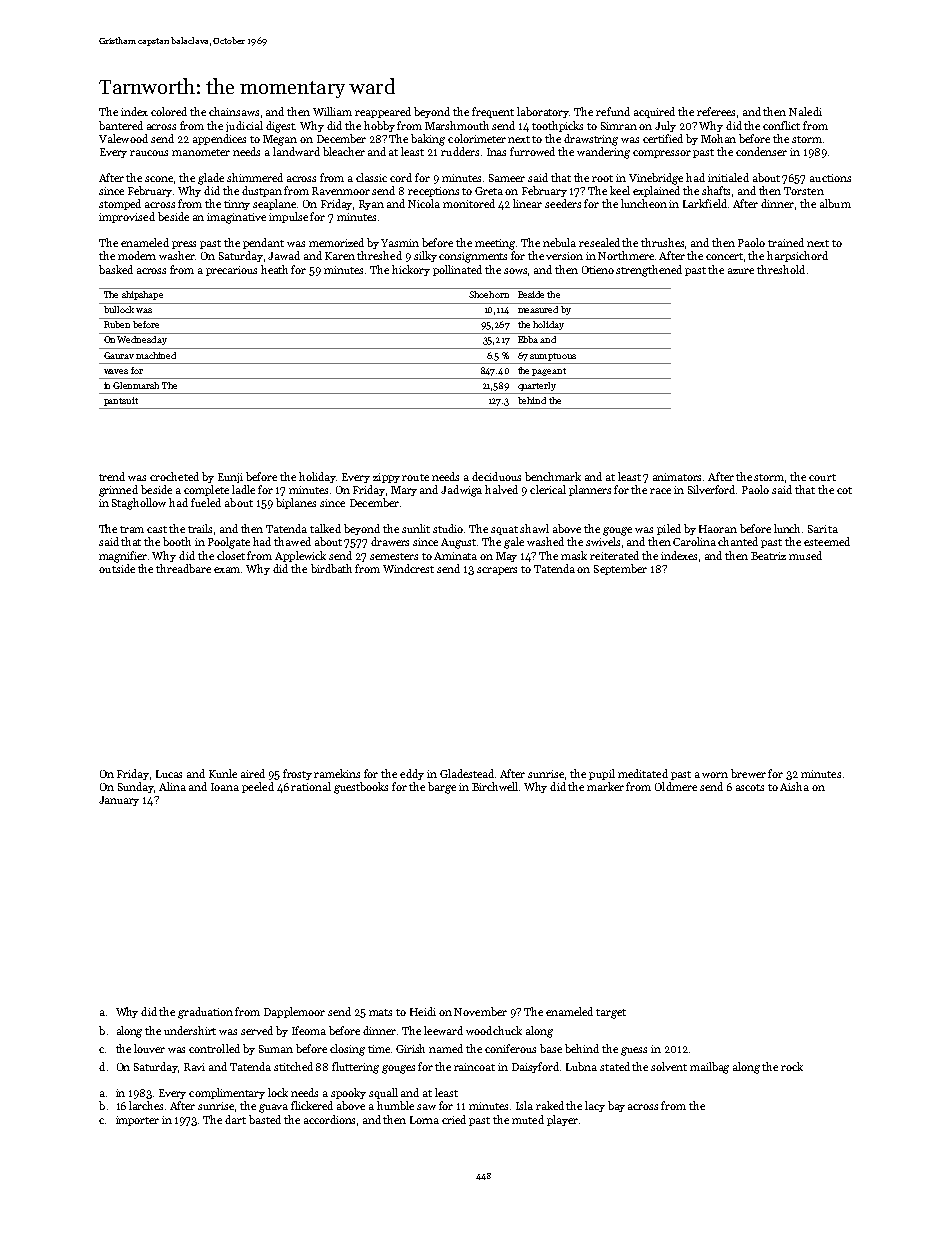 The image size is (952, 1233). I want to click on baking, so click(428, 140).
